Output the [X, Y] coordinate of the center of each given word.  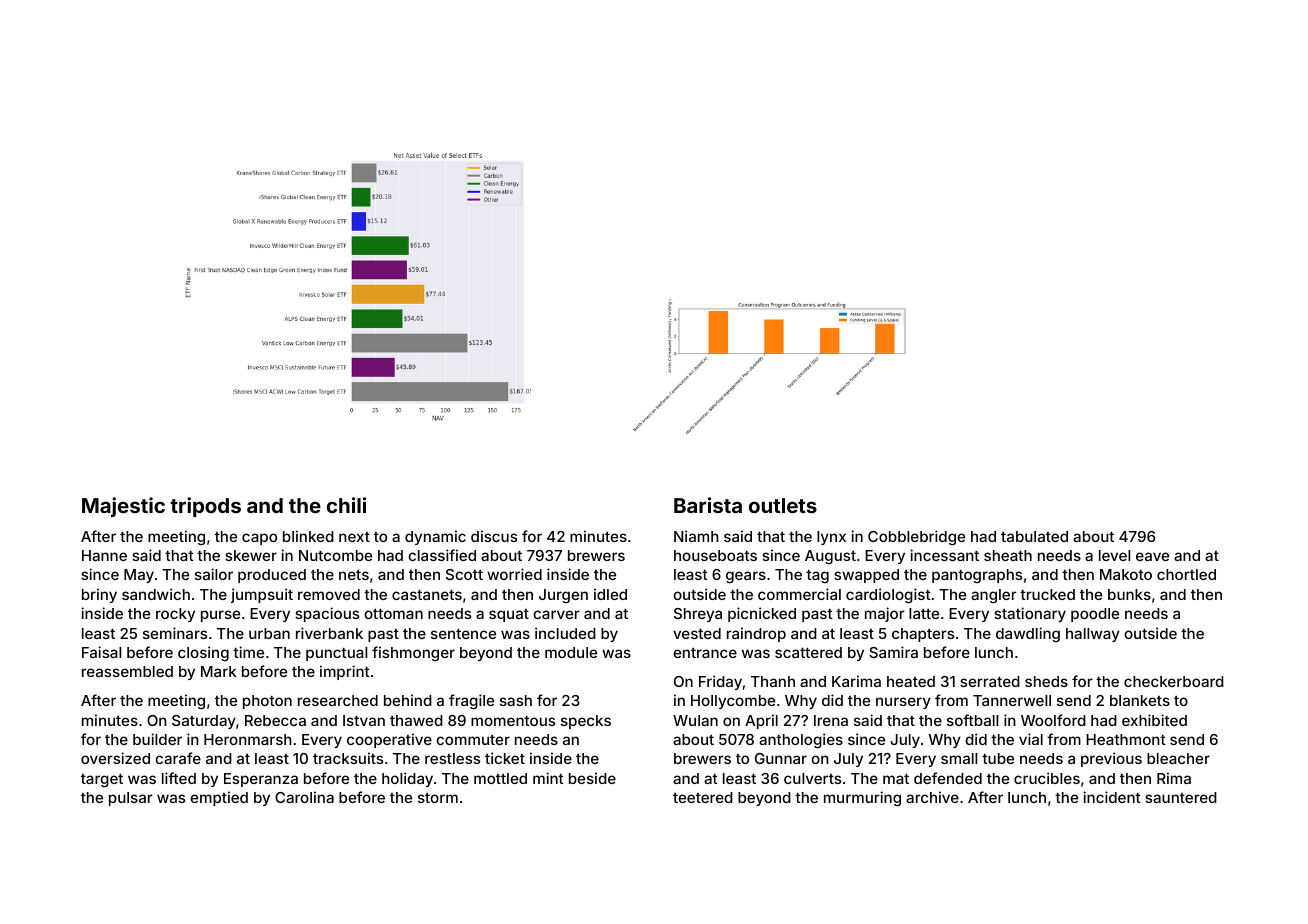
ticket [505, 758]
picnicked [762, 614]
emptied [219, 798]
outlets [783, 505]
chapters [923, 635]
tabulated [1034, 536]
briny [99, 595]
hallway [1093, 635]
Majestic [123, 507]
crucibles [1047, 778]
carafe [178, 758]
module [571, 652]
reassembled [127, 671]
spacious [327, 614]
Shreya [698, 615]
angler [994, 596]
